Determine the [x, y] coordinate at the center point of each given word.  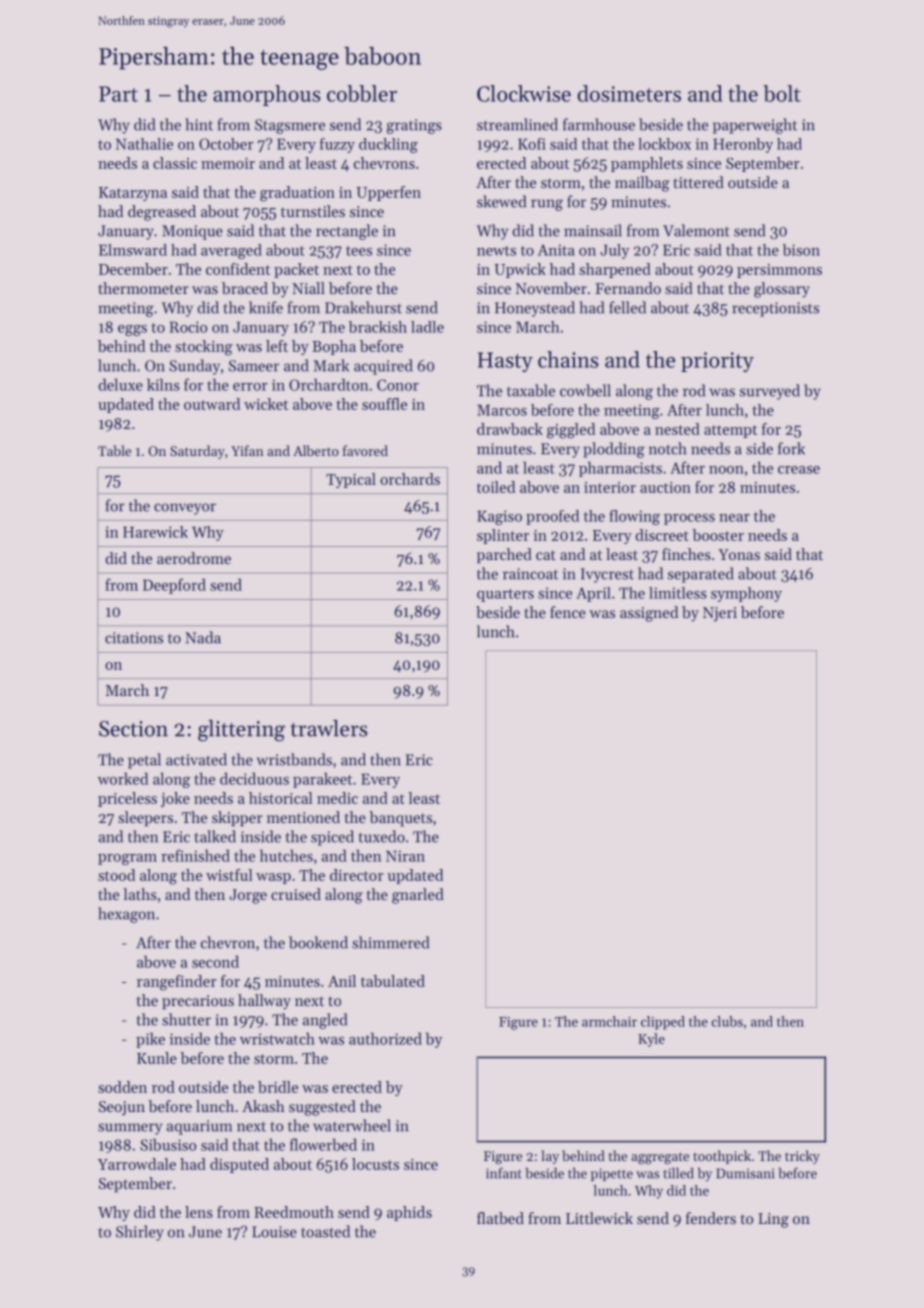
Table [114, 450]
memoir [228, 163]
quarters [505, 595]
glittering [241, 731]
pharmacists [620, 469]
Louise [274, 1232]
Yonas [739, 554]
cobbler [362, 93]
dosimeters [629, 93]
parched [504, 555]
